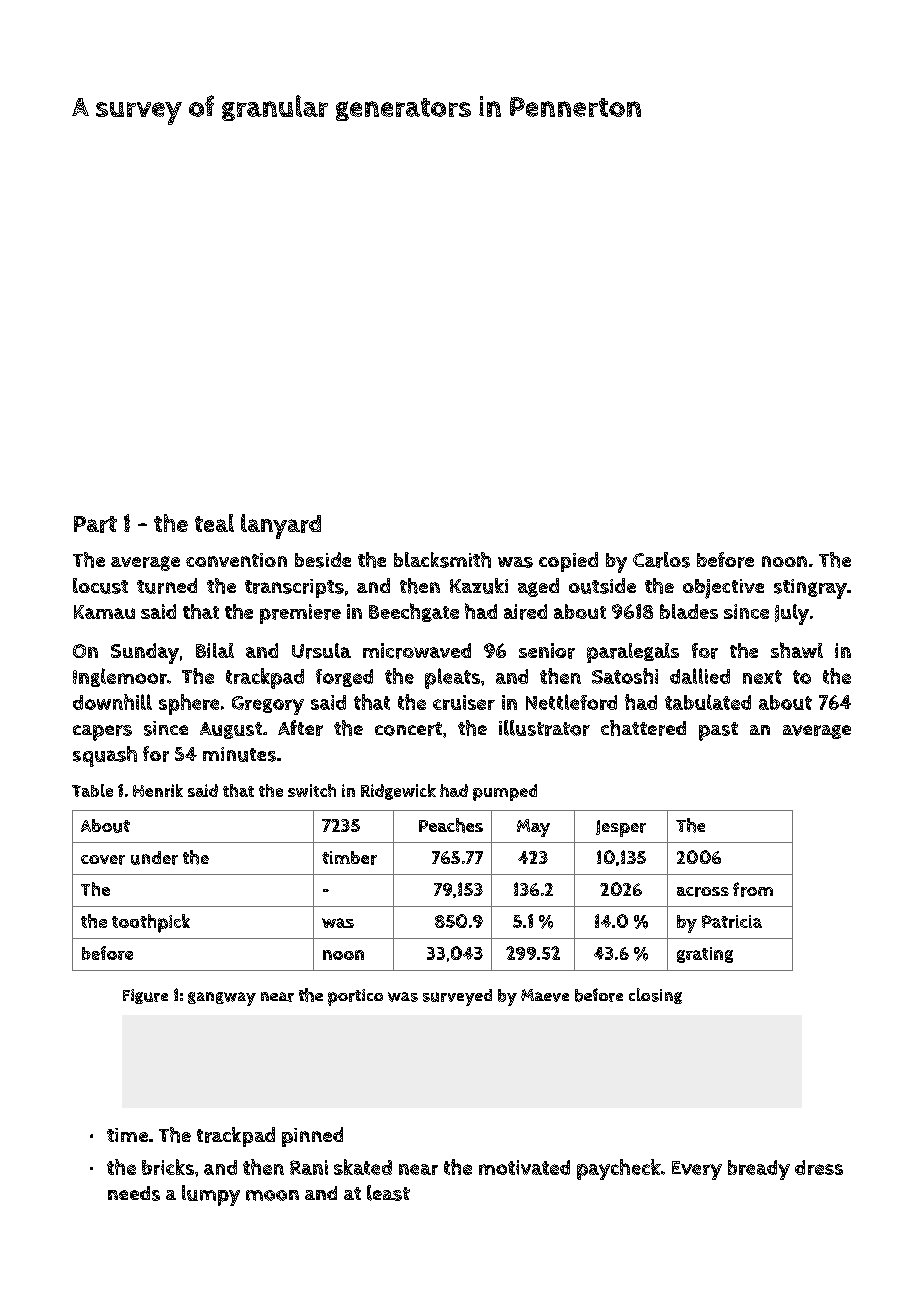 Image resolution: width=924 pixels, height=1314 pixels. I want to click on After, so click(300, 728).
